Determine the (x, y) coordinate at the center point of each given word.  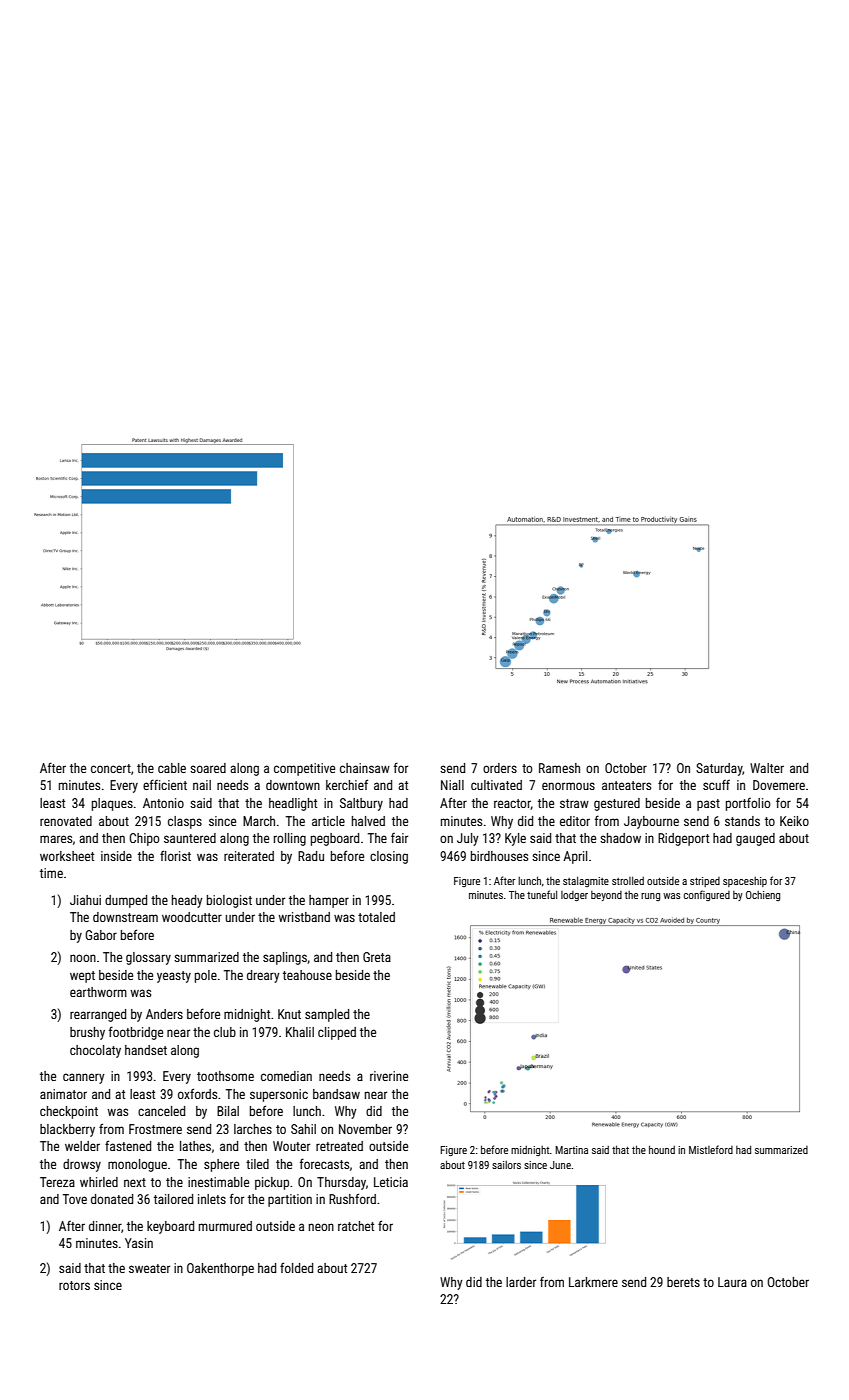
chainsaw (365, 768)
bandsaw (336, 1094)
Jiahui (85, 900)
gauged (755, 839)
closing (389, 857)
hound (662, 1149)
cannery (84, 1078)
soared (208, 768)
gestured (617, 804)
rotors (74, 1285)
